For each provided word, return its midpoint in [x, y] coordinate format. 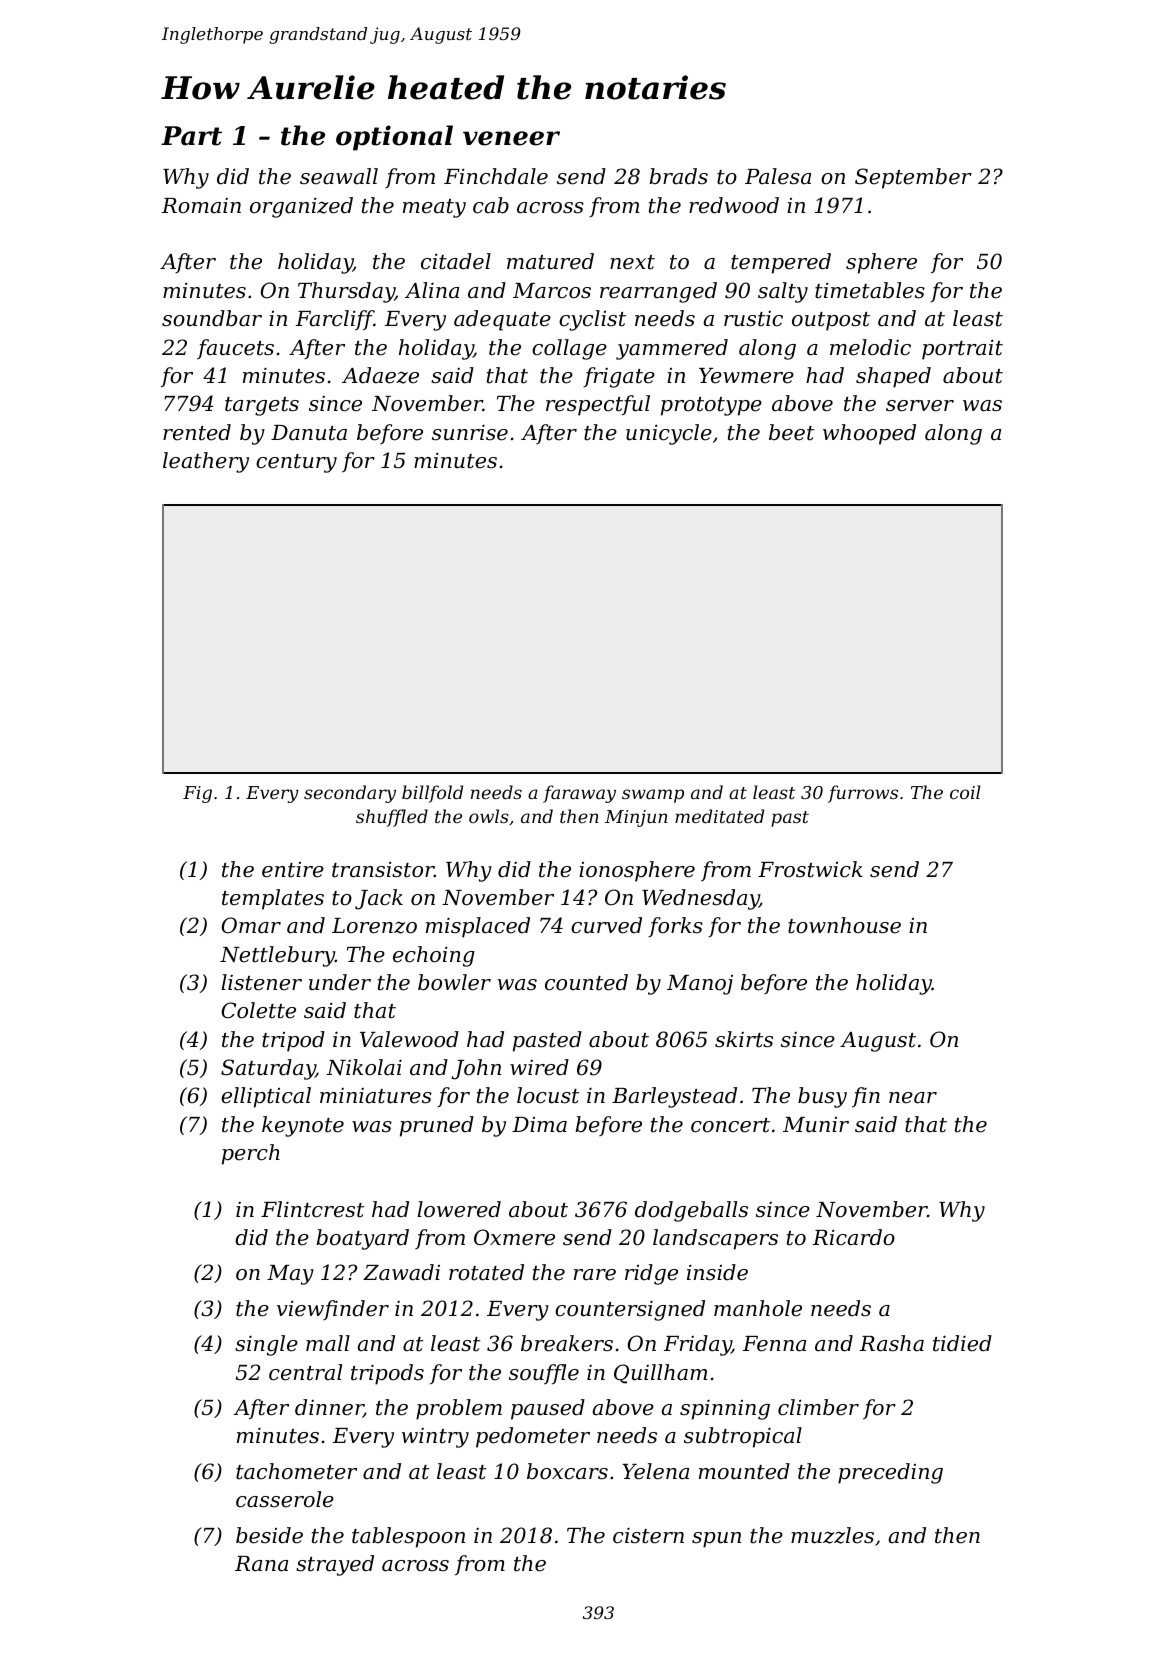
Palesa [778, 176]
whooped [869, 434]
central [305, 1372]
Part [191, 136]
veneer [511, 138]
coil [965, 792]
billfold [432, 794]
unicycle [669, 434]
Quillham [660, 1374]
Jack [379, 899]
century [296, 463]
